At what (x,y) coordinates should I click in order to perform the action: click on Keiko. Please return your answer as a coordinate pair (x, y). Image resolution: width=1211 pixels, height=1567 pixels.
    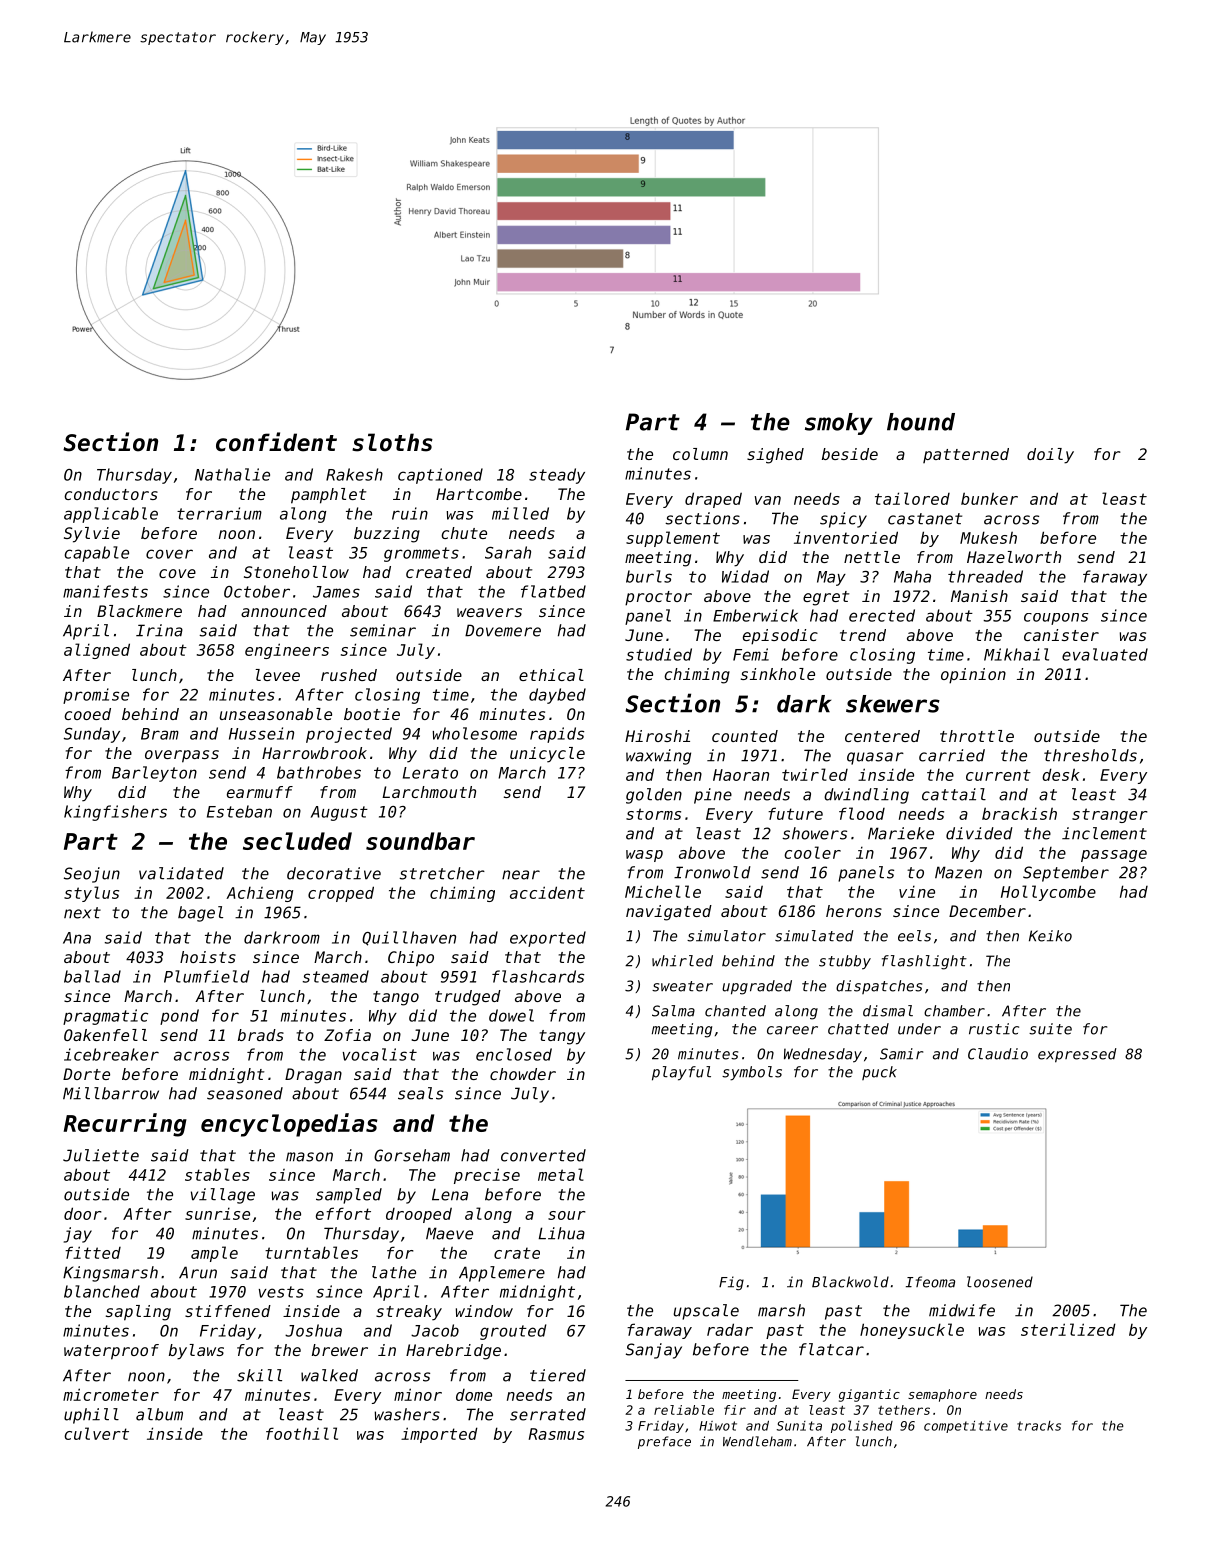
    Looking at the image, I should click on (1050, 936).
